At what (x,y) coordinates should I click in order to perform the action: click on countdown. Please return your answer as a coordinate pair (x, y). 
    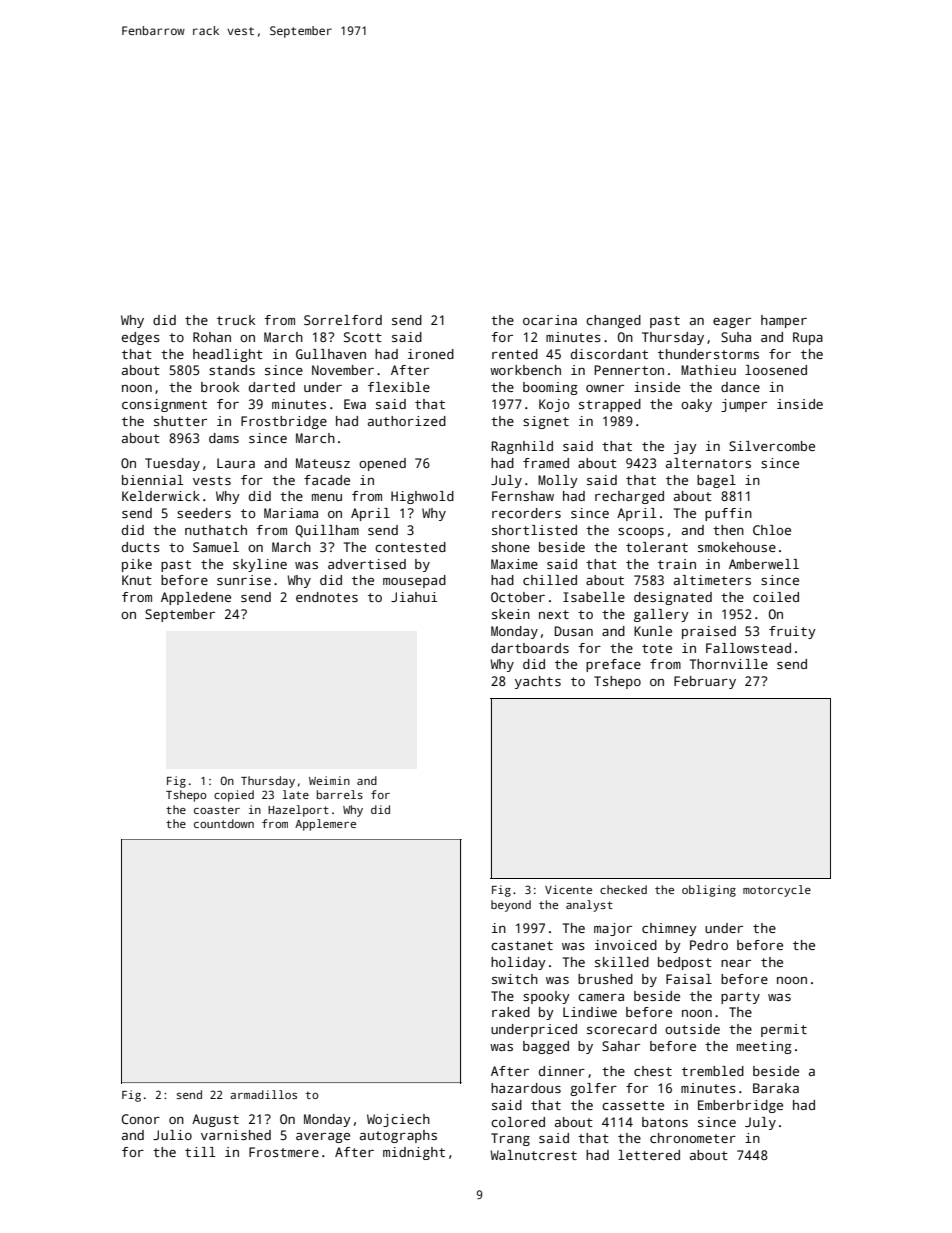
    Looking at the image, I should click on (224, 823).
